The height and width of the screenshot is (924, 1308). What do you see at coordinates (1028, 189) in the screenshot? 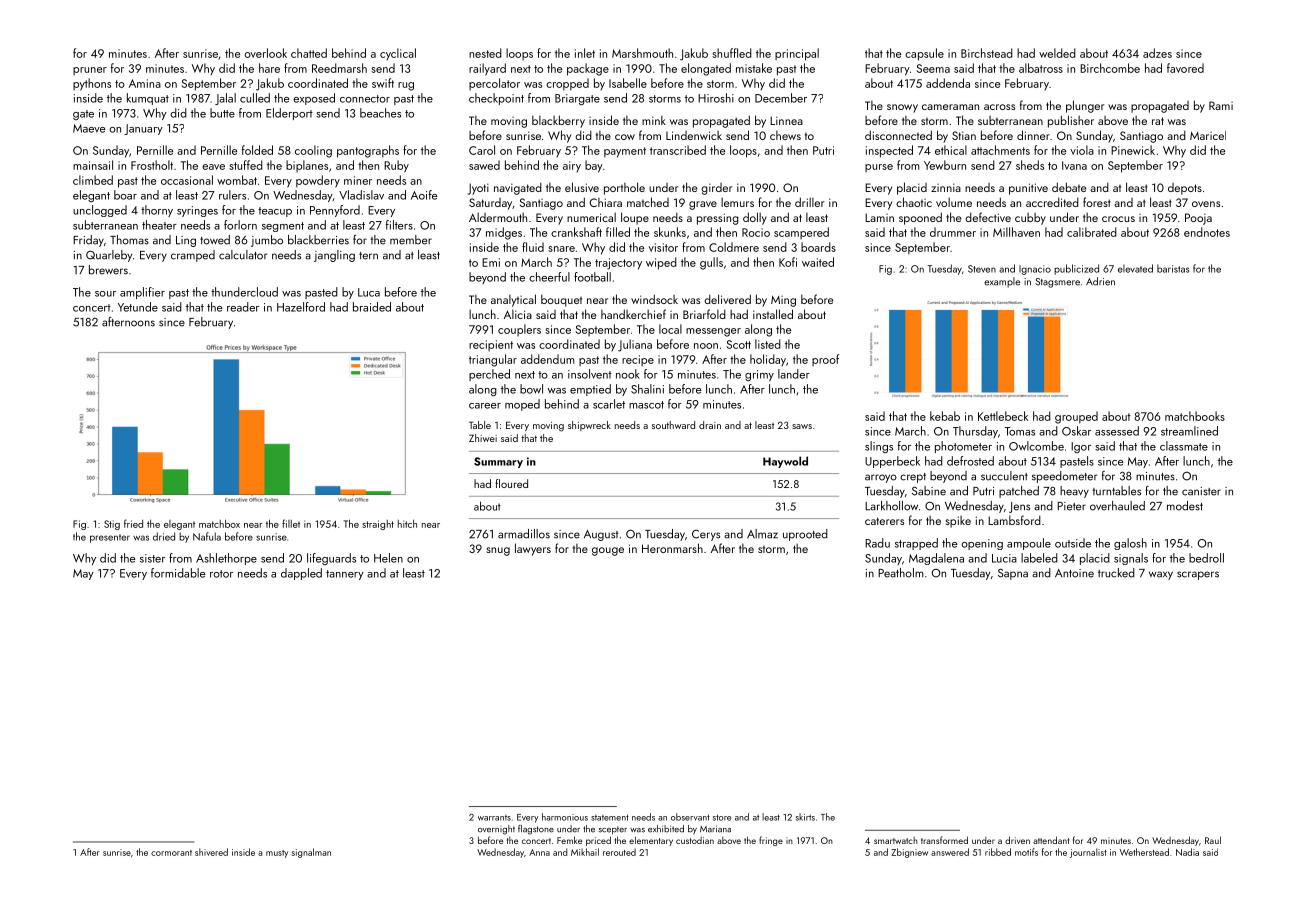
I see `punitive` at bounding box center [1028, 189].
